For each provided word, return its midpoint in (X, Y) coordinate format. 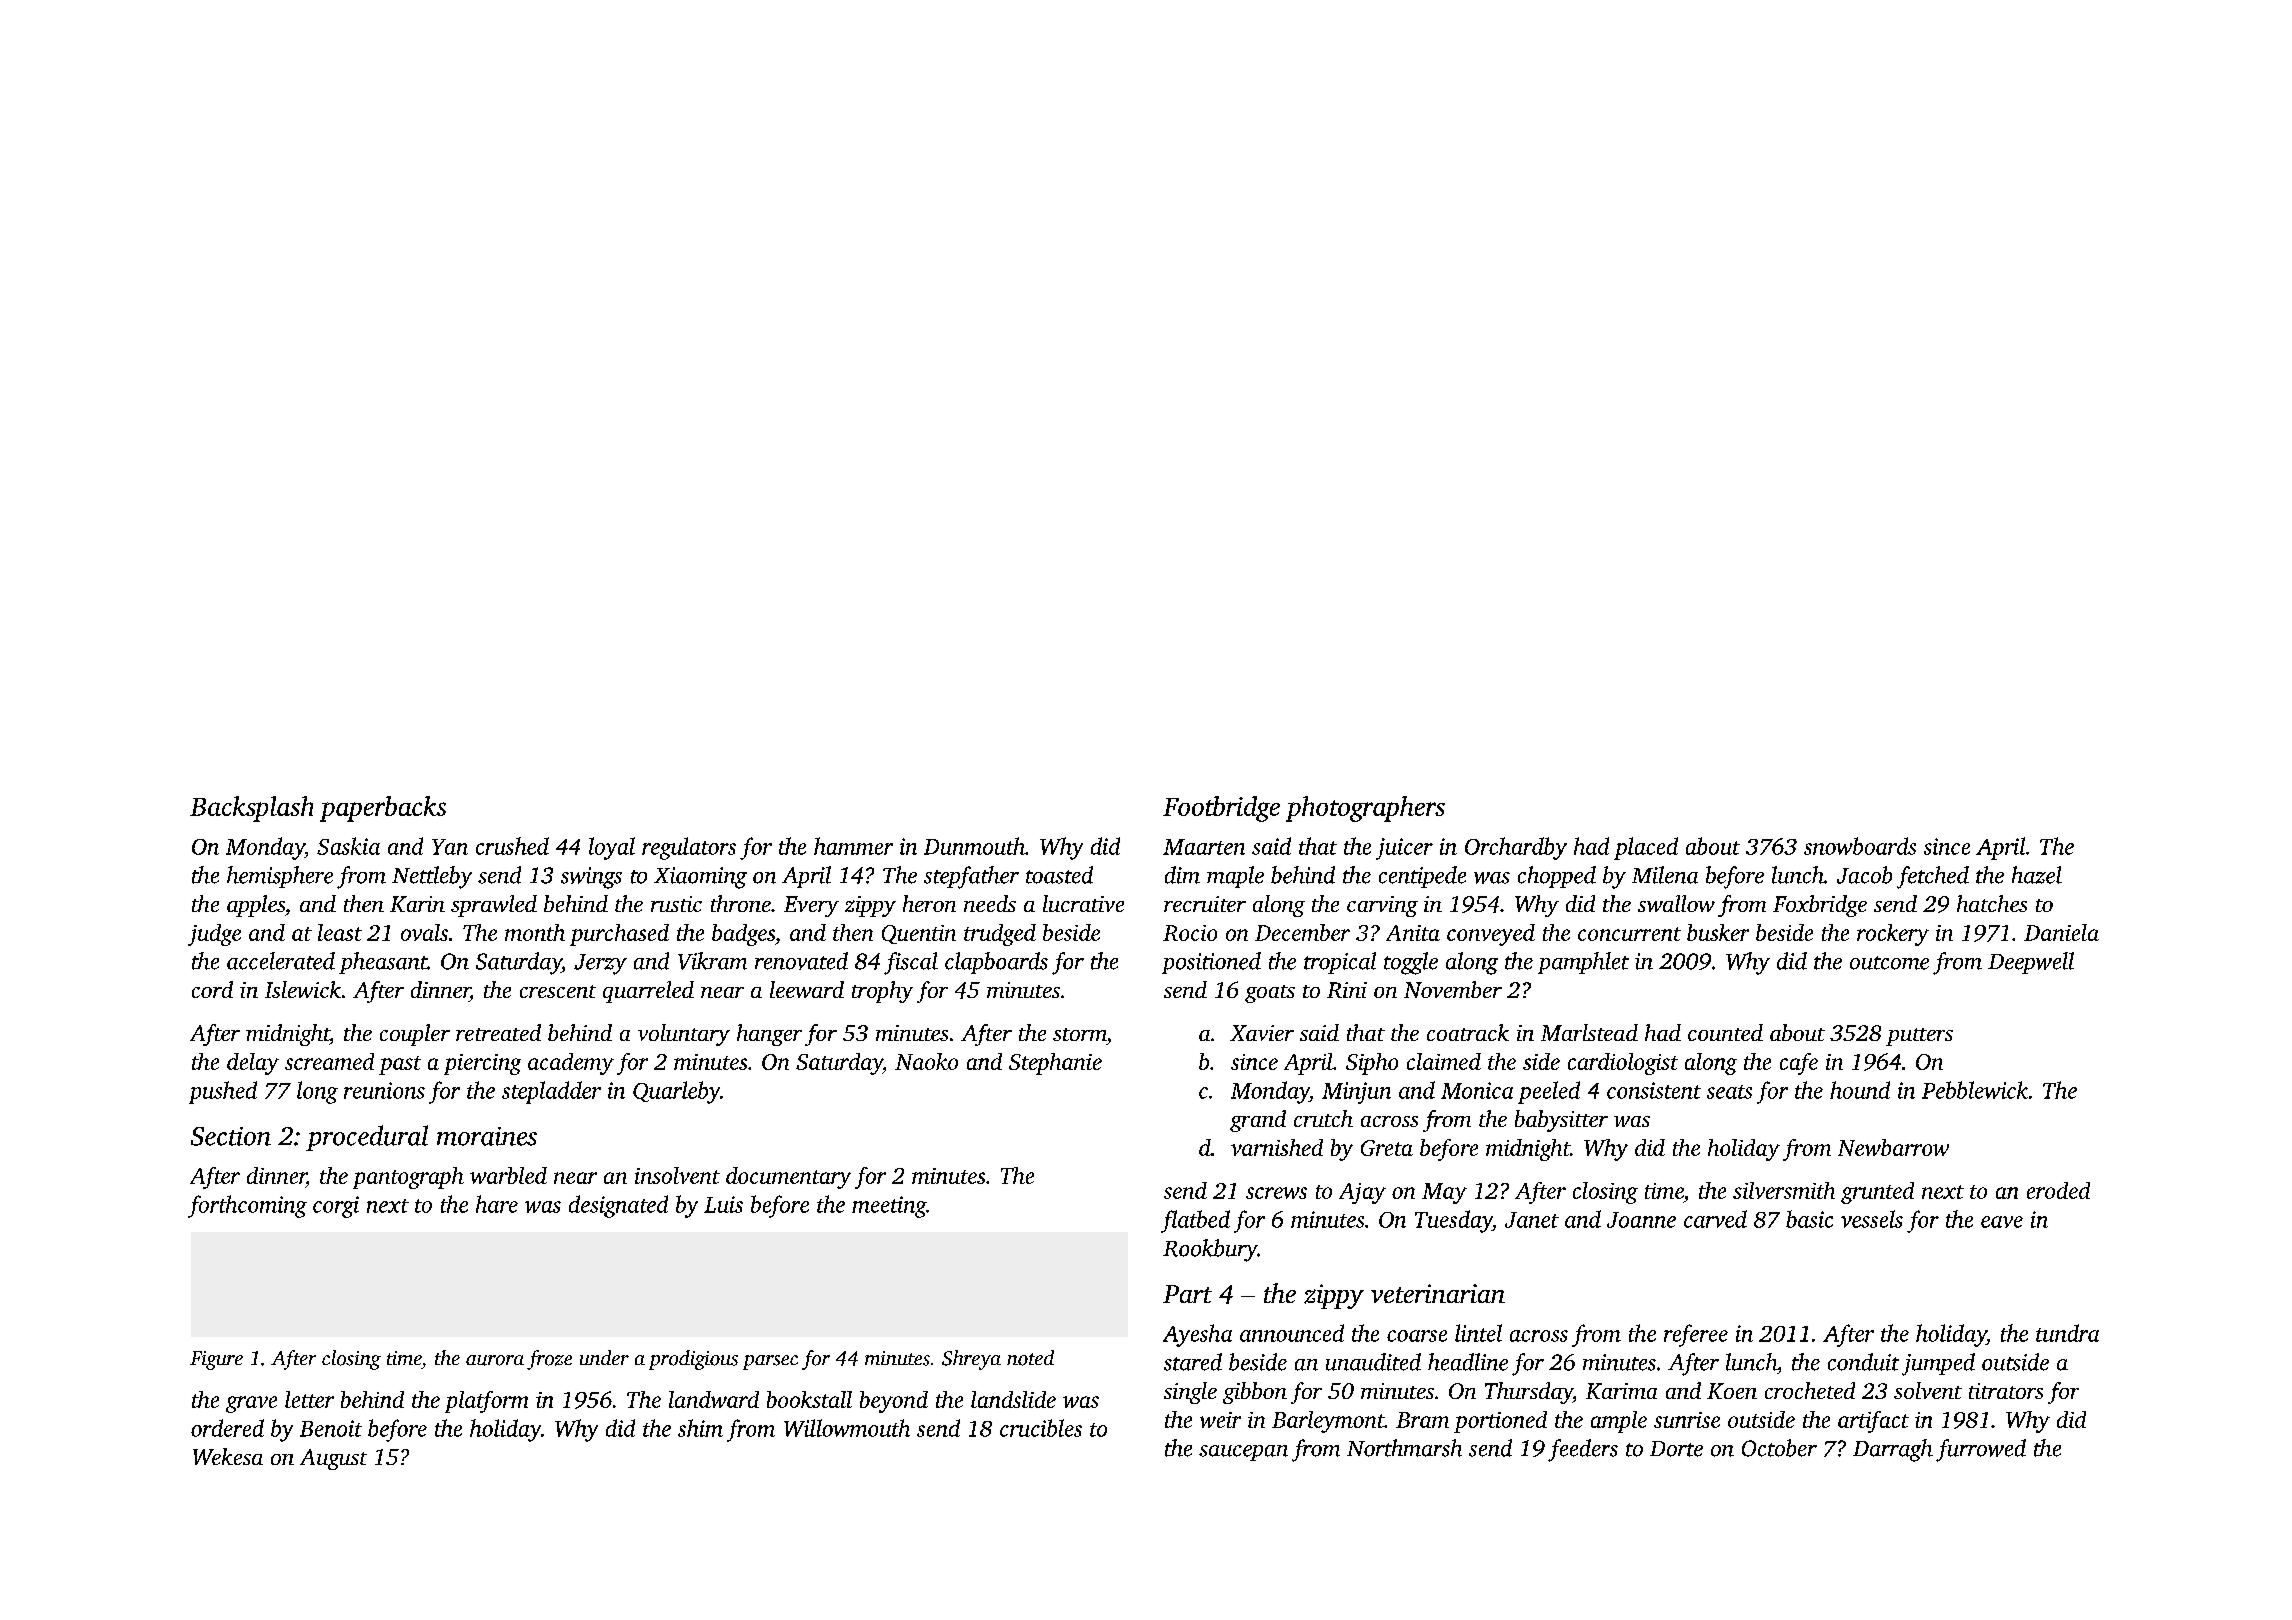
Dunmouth (974, 846)
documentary (788, 1178)
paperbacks (383, 809)
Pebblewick (1975, 1090)
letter (309, 1399)
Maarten (1204, 847)
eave (2002, 1222)
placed (1646, 848)
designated (618, 1206)
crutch (1323, 1118)
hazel (2037, 875)
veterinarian (1438, 1293)
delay (253, 1064)
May (1444, 1193)
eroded (2058, 1190)
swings (591, 878)
